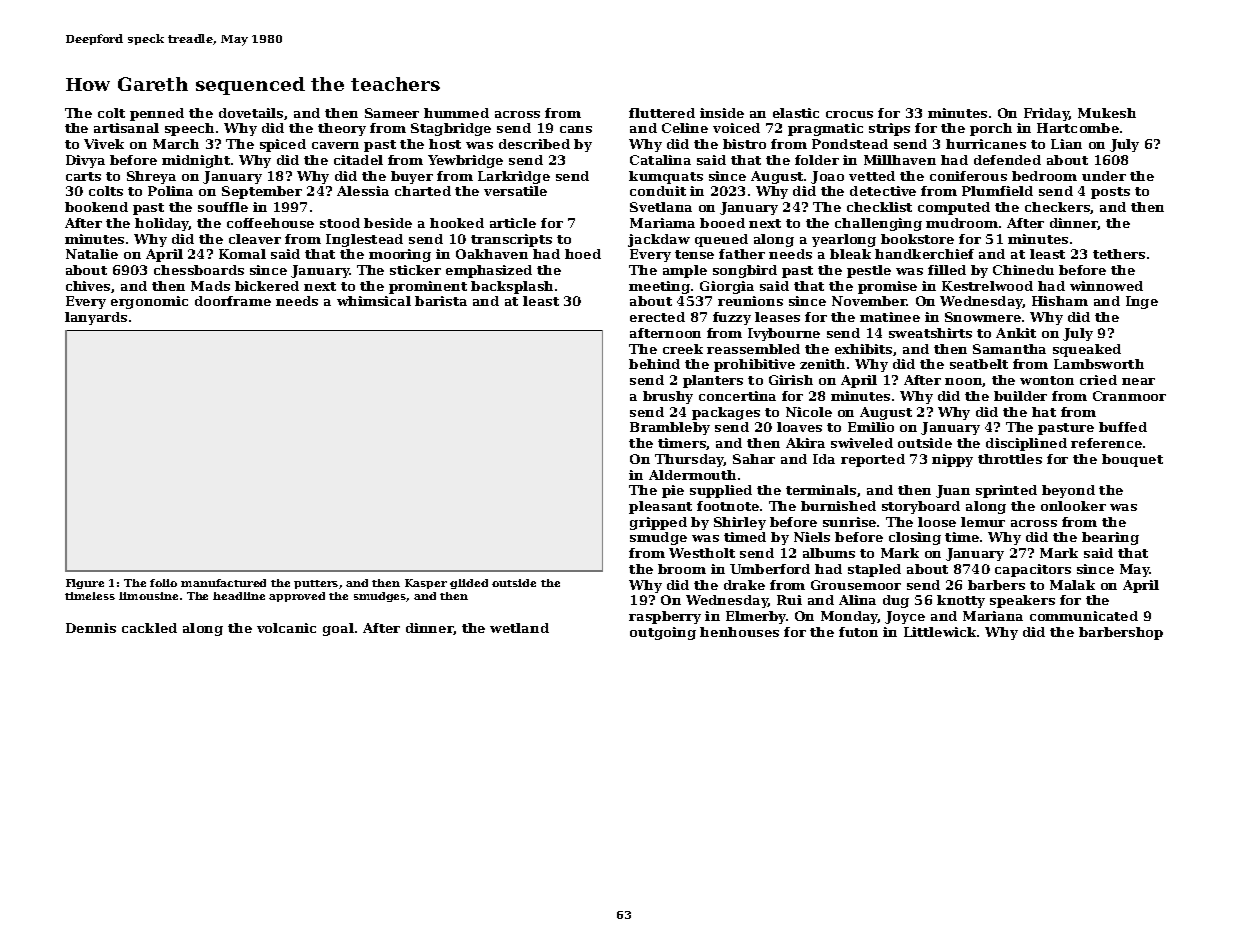  I want to click on behind, so click(654, 364).
